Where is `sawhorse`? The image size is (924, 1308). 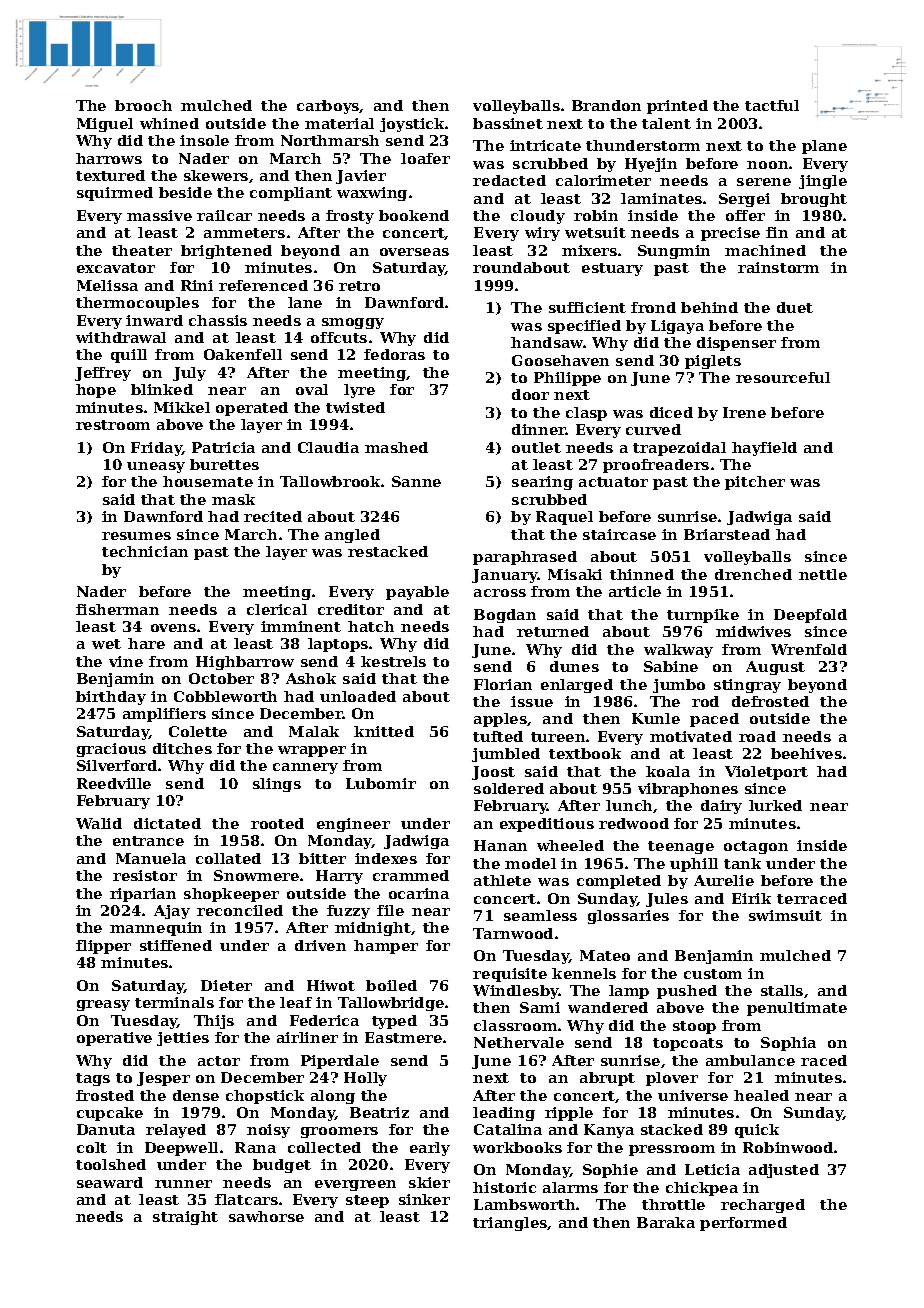 sawhorse is located at coordinates (266, 1216).
